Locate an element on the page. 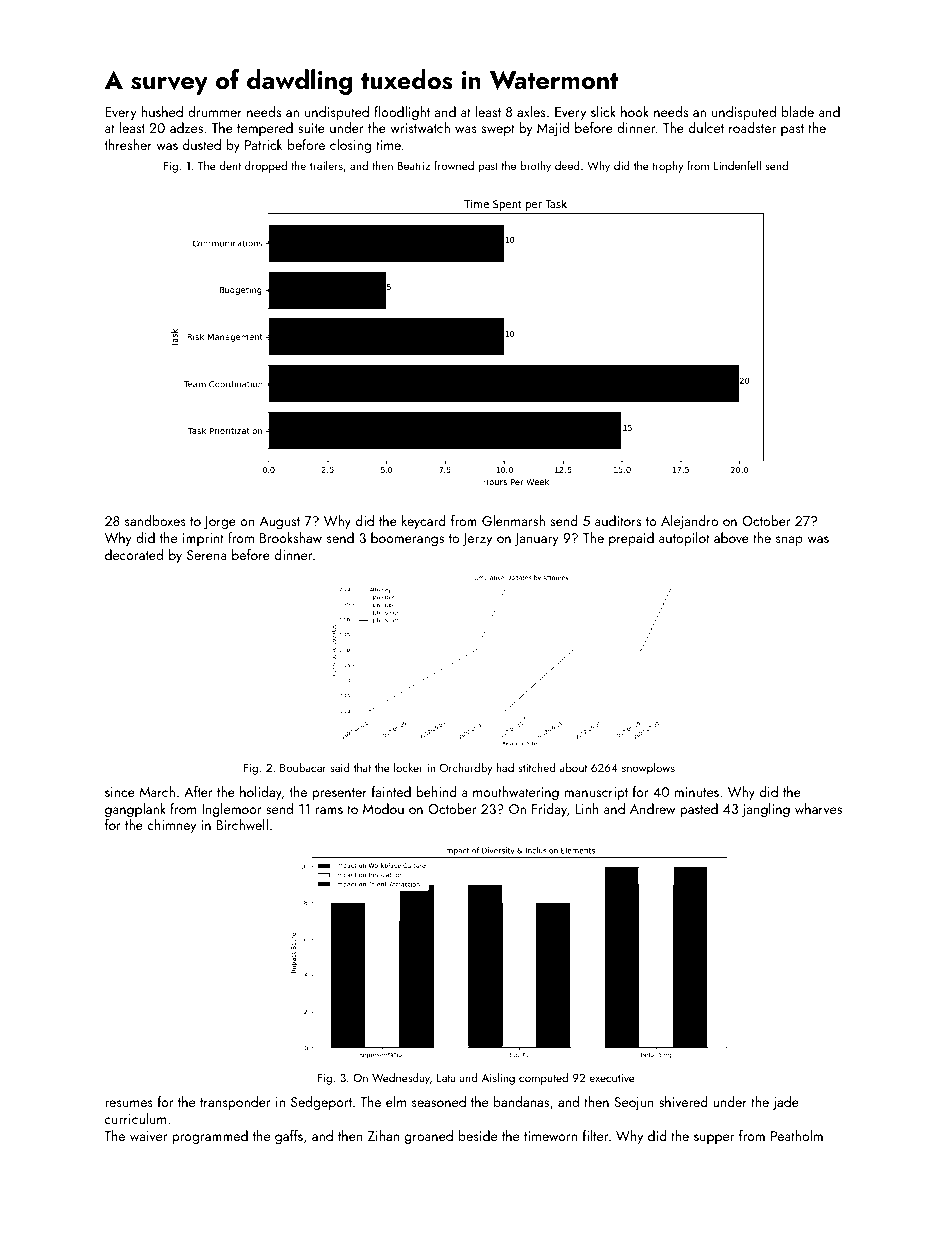 This document has height=1233, width=952. resumes is located at coordinates (129, 1103).
